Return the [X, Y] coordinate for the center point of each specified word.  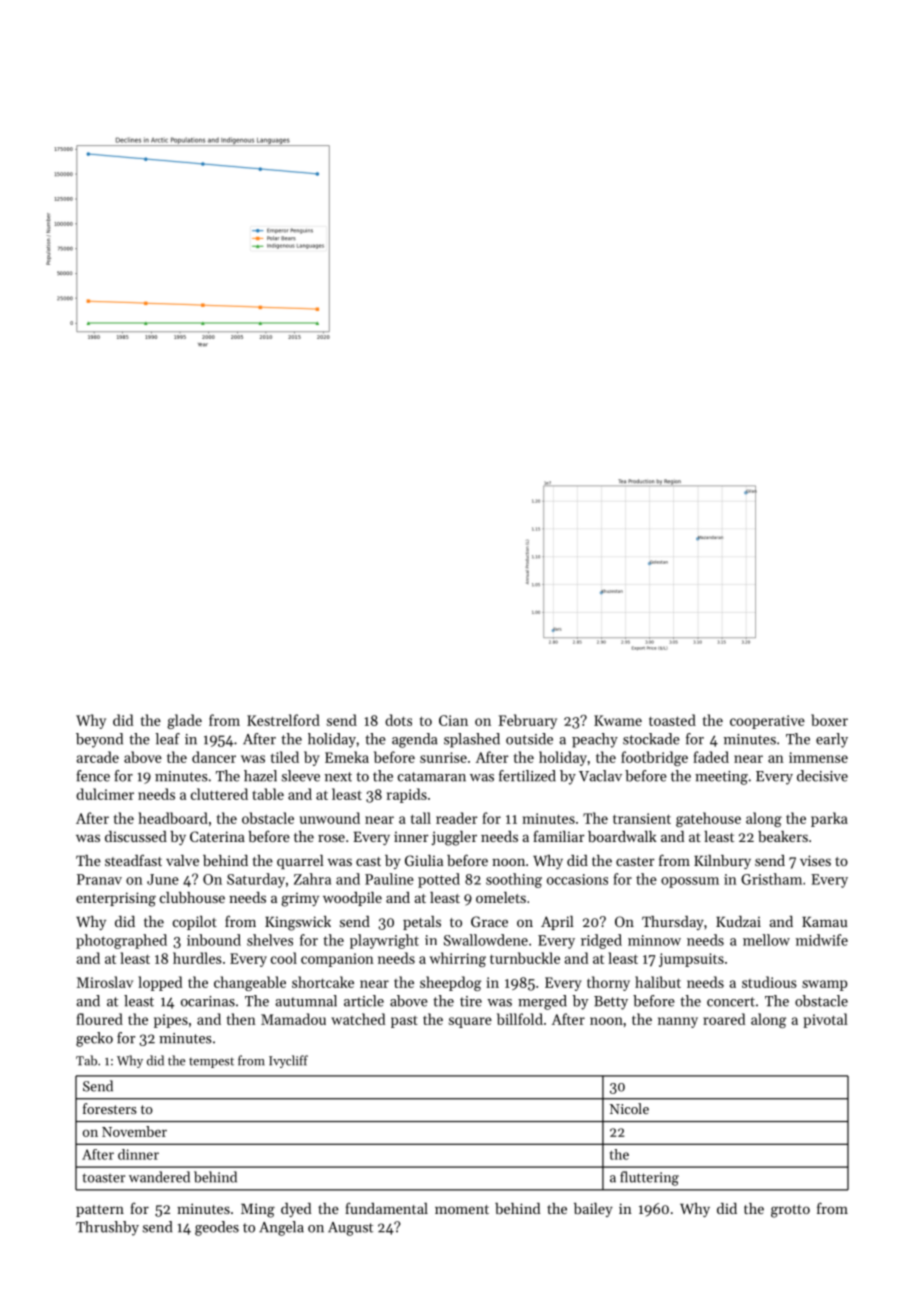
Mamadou [293, 1019]
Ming [258, 1210]
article [364, 1001]
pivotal [825, 1020]
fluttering [649, 1178]
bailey [593, 1210]
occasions [577, 879]
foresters [110, 1108]
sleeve [301, 776]
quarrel [300, 862]
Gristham [771, 879]
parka [829, 819]
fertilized [527, 776]
